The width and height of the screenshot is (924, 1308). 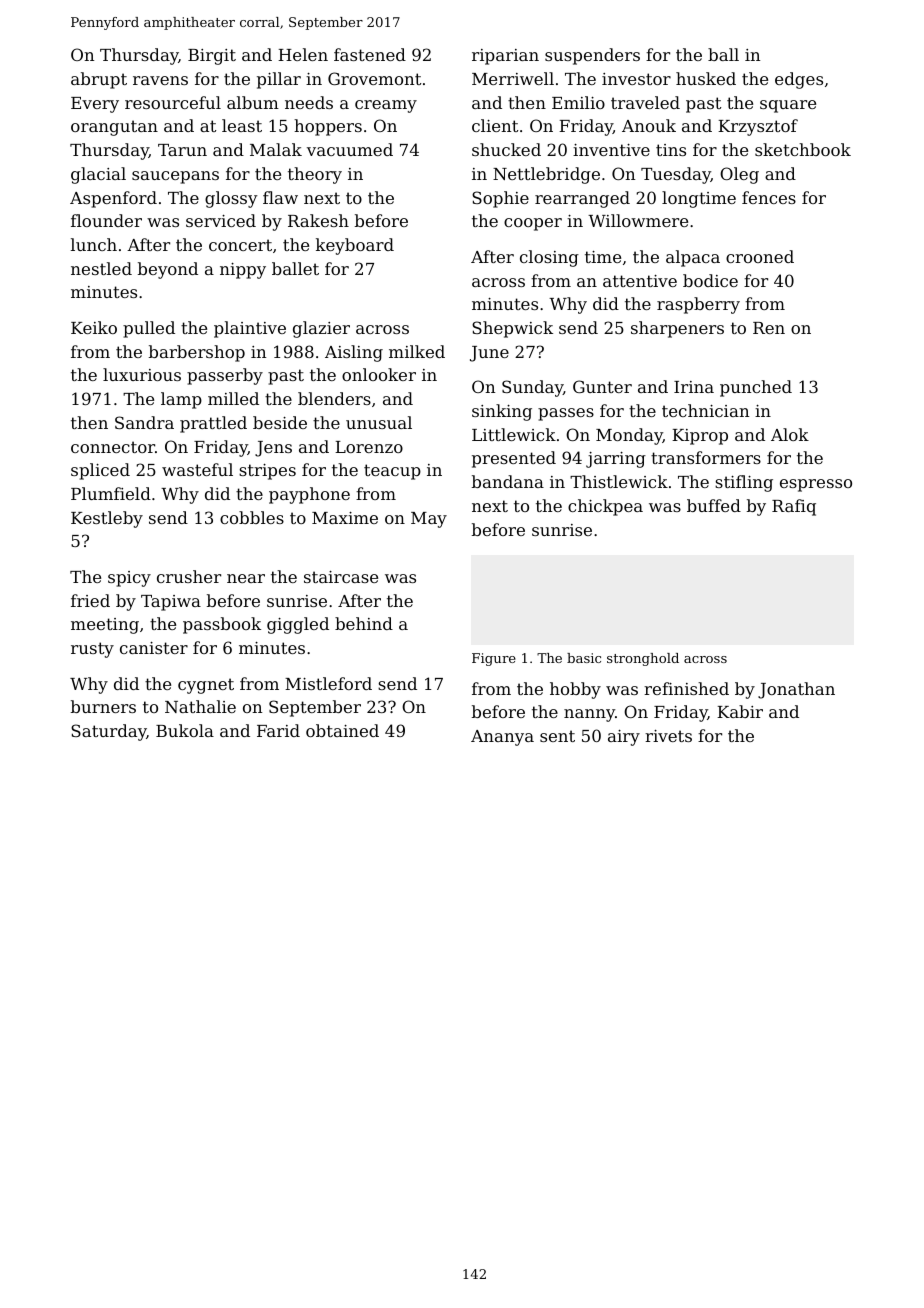 What do you see at coordinates (505, 57) in the screenshot?
I see `riparian` at bounding box center [505, 57].
